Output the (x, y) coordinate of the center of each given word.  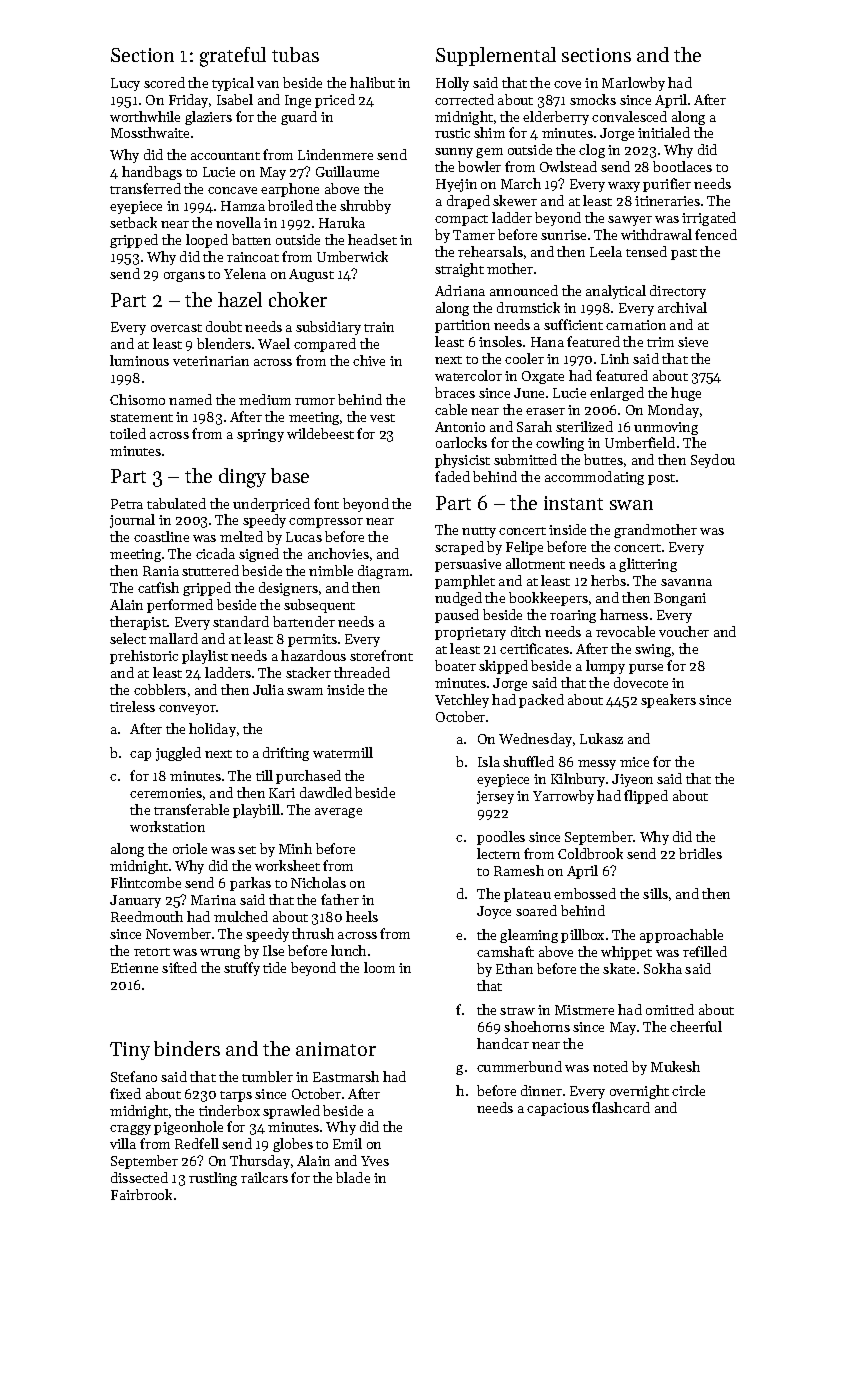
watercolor (468, 375)
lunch (348, 950)
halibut (372, 82)
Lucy (125, 84)
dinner (541, 1090)
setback (133, 222)
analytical (616, 292)
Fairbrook (141, 1194)
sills (655, 893)
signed (259, 555)
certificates (534, 648)
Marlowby (633, 84)
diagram (383, 572)
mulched (241, 916)
